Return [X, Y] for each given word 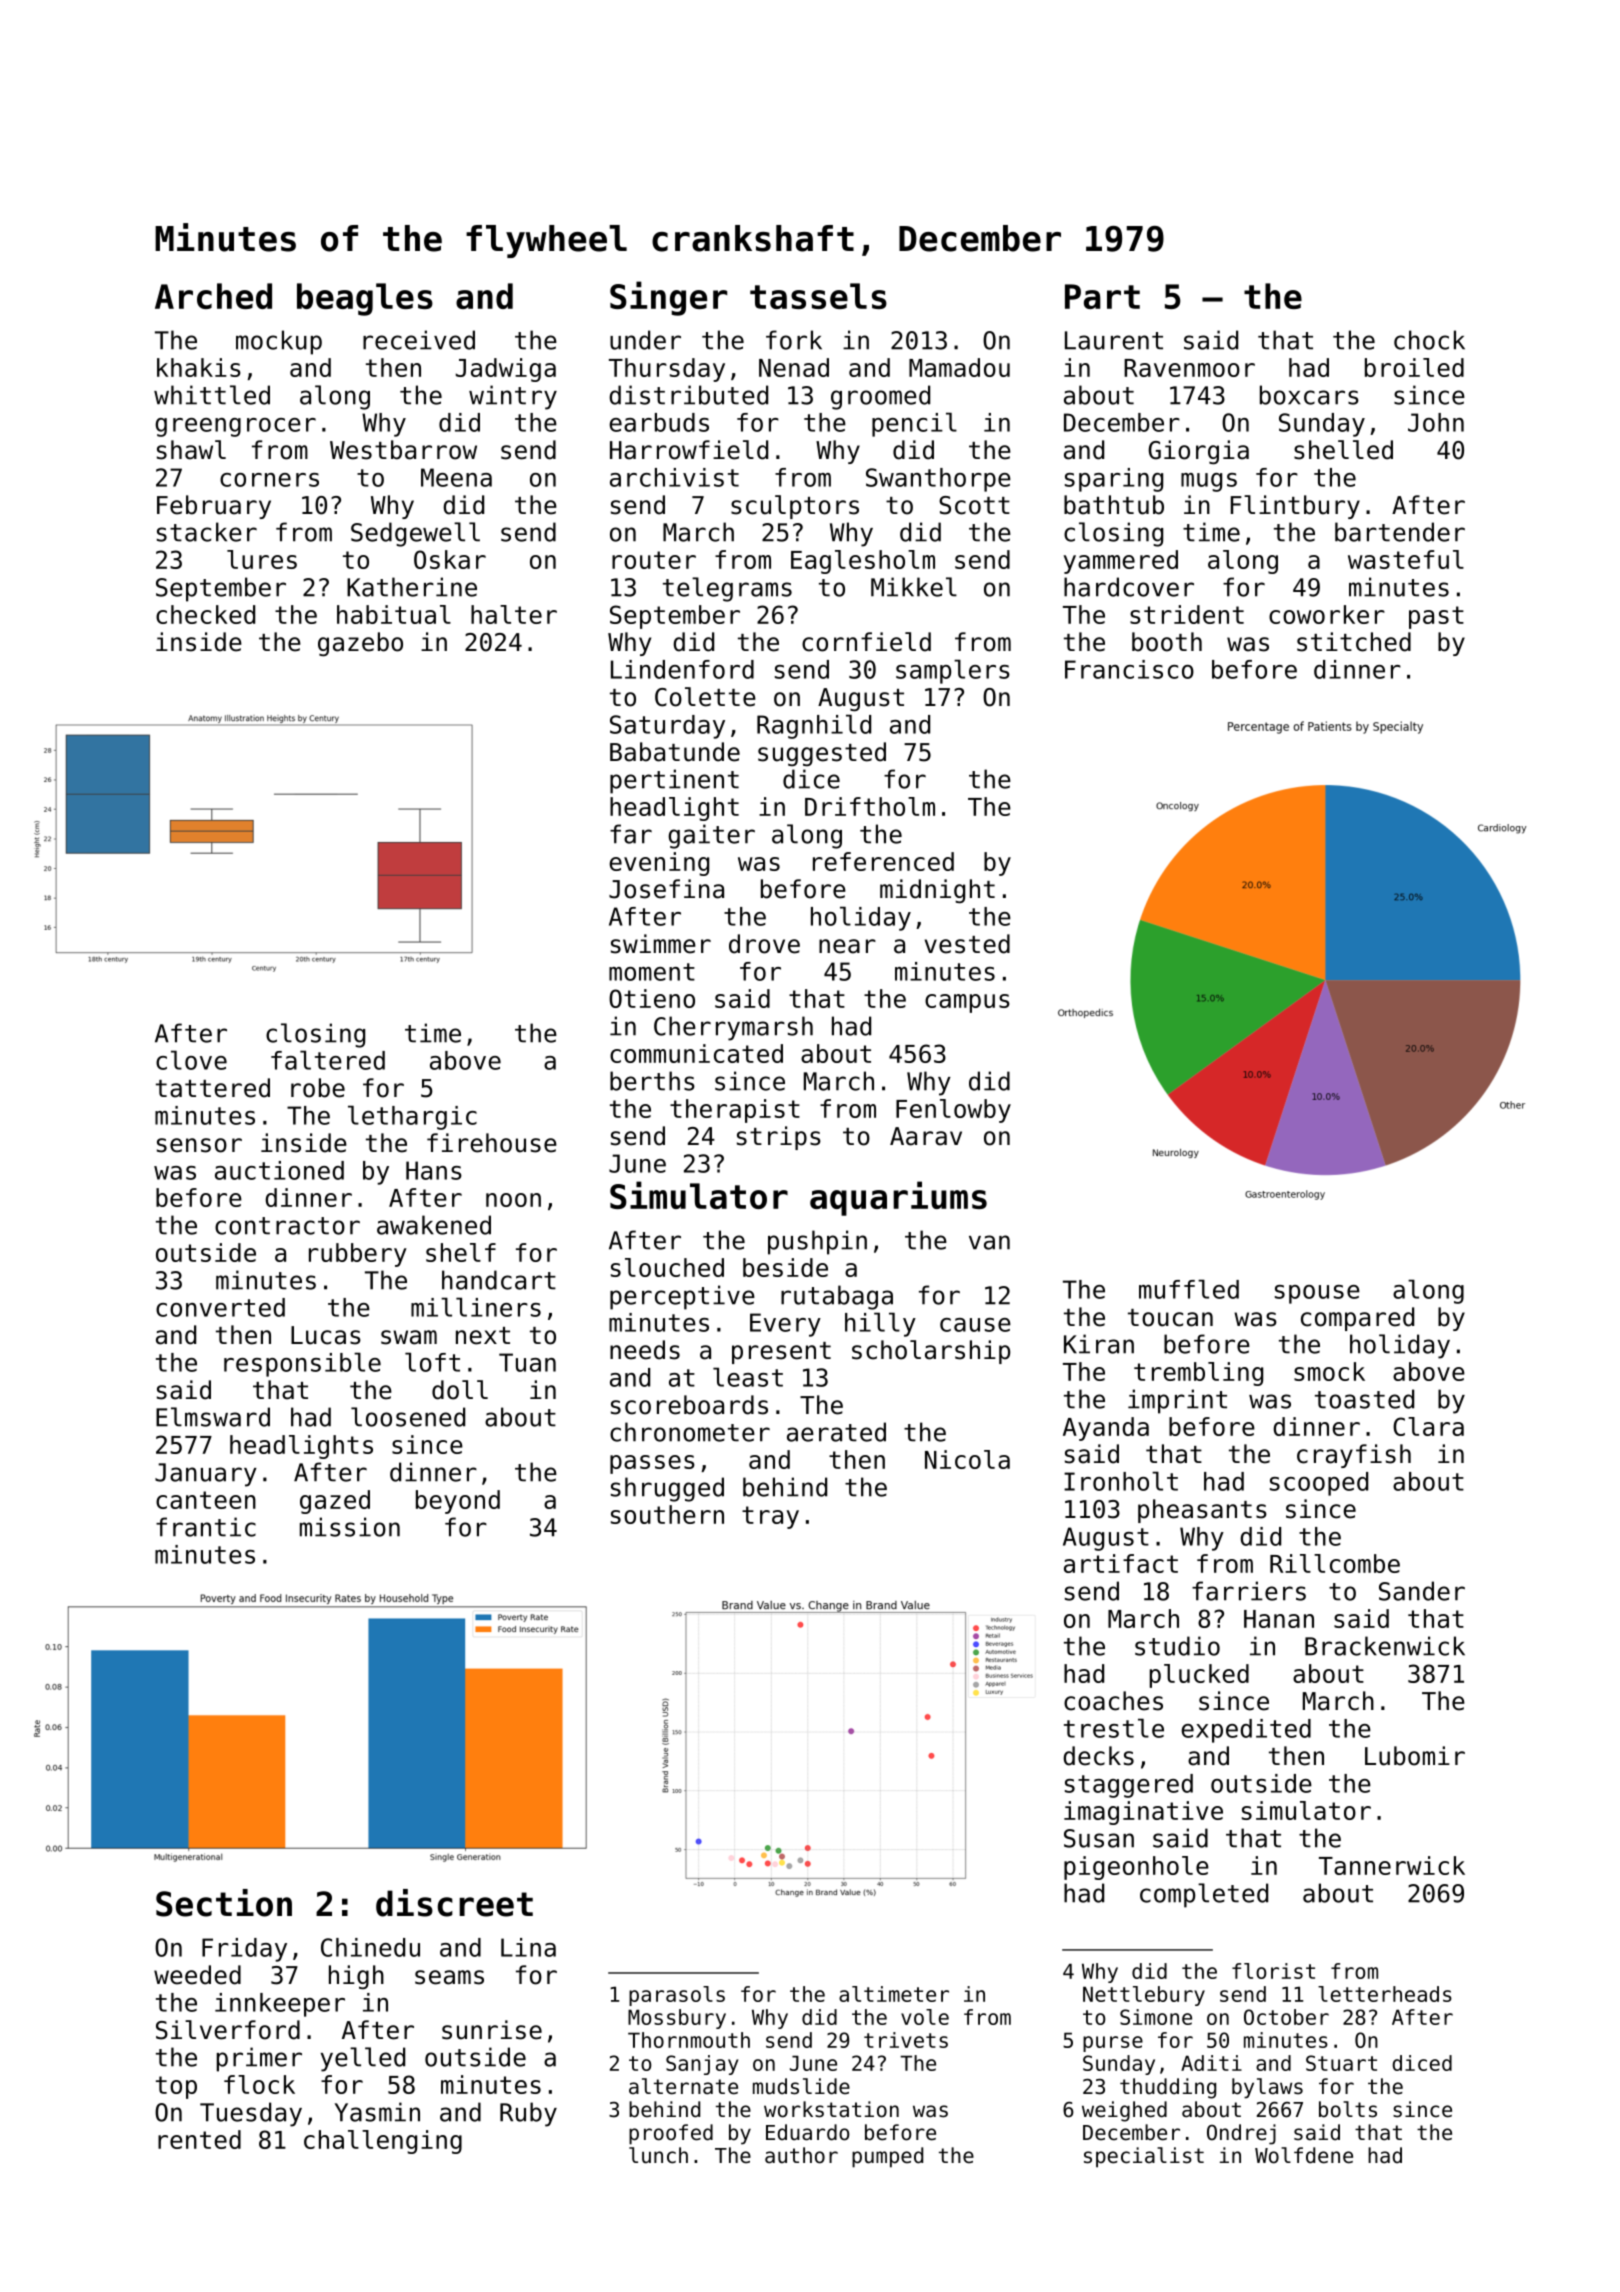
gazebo [360, 644]
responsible [302, 1364]
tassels [818, 296]
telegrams [727, 589]
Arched [213, 296]
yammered [1121, 562]
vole [925, 2017]
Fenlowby [953, 1111]
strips [779, 1138]
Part [1102, 296]
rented [199, 2139]
